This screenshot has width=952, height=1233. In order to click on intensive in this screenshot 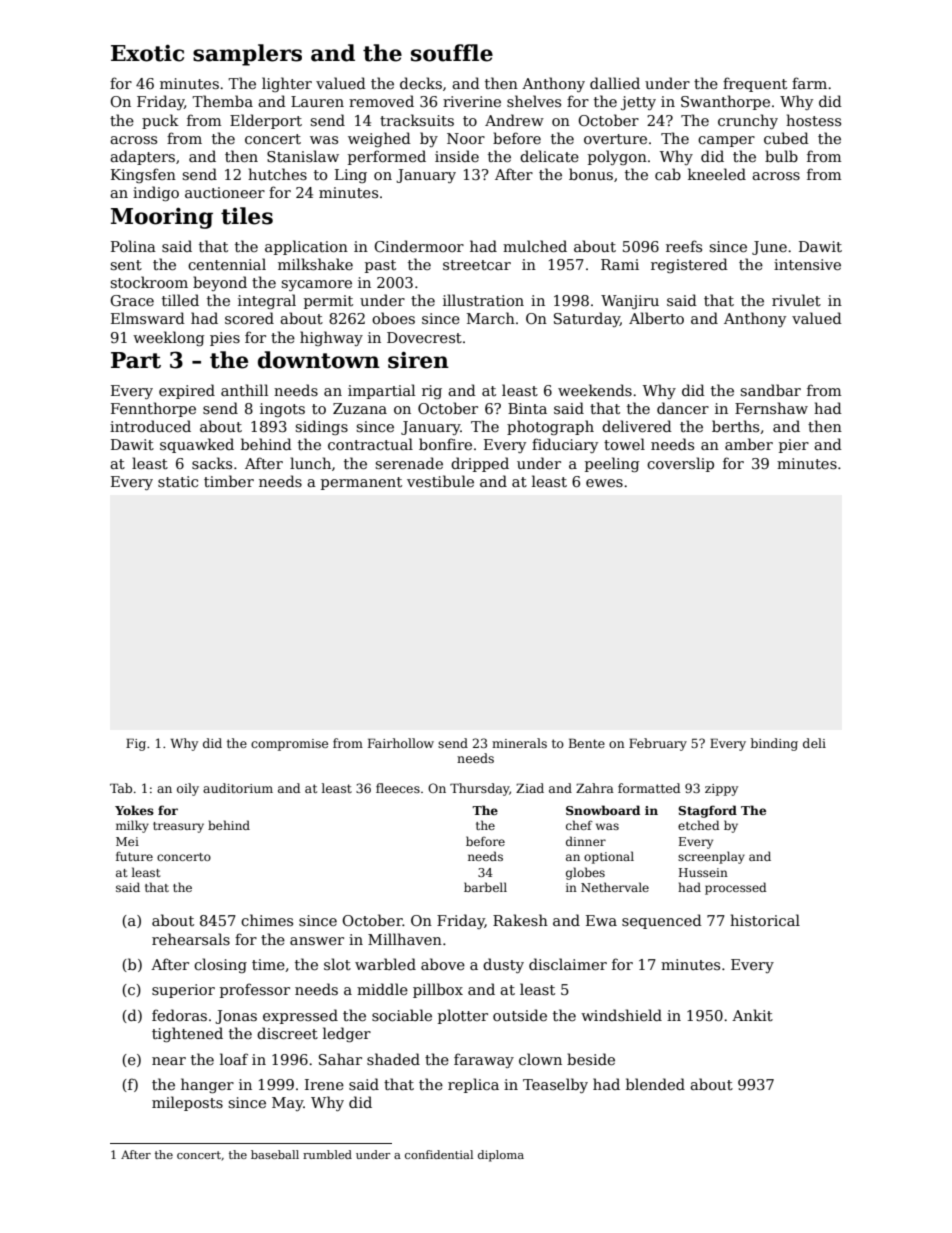, I will do `click(807, 264)`.
